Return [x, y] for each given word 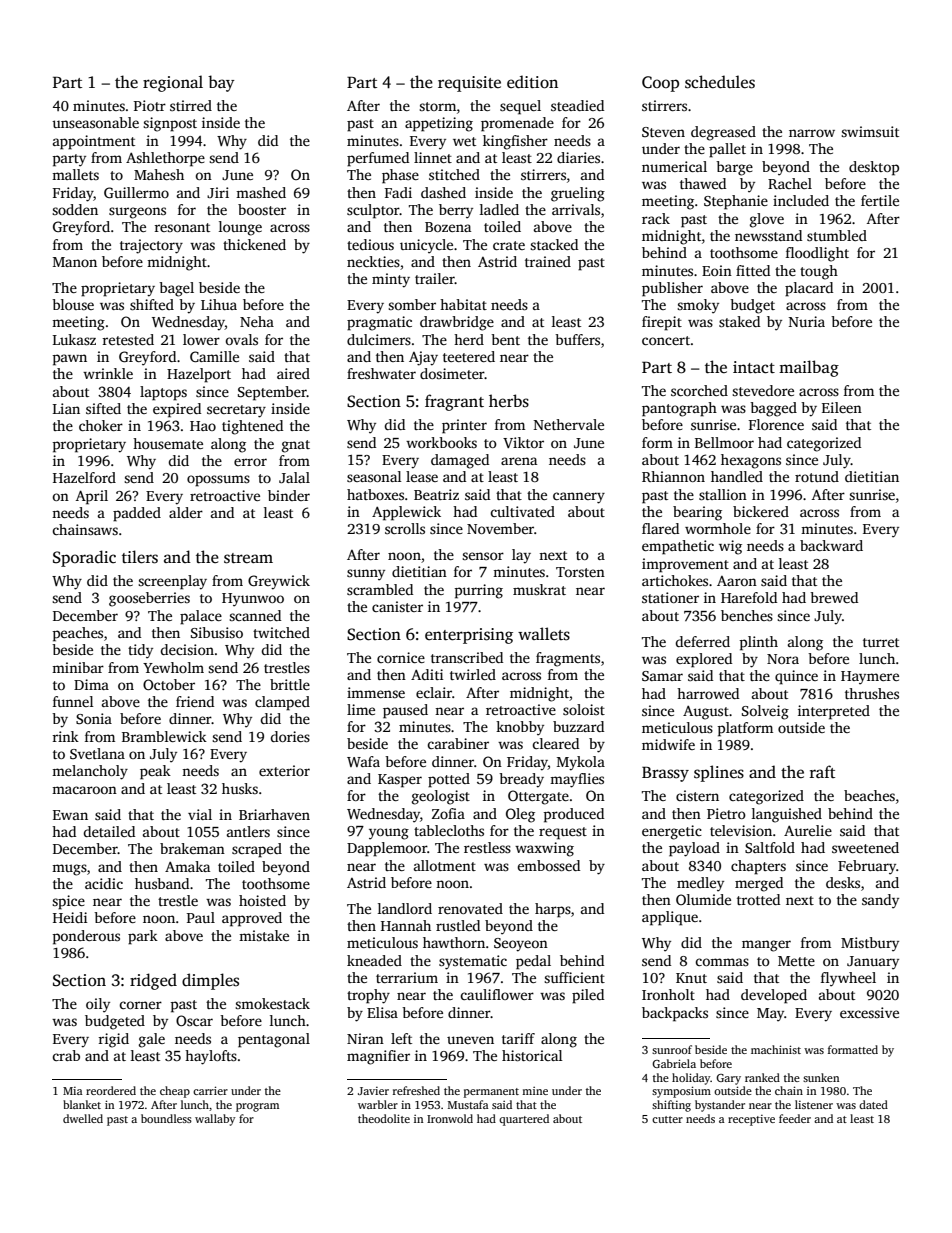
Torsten [580, 572]
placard [809, 289]
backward [831, 545]
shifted [152, 304]
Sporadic [84, 558]
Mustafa [468, 1104]
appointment [94, 142]
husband [162, 883]
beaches [869, 795]
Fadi [398, 192]
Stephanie [736, 202]
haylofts [211, 1057]
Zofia [448, 813]
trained [548, 261]
